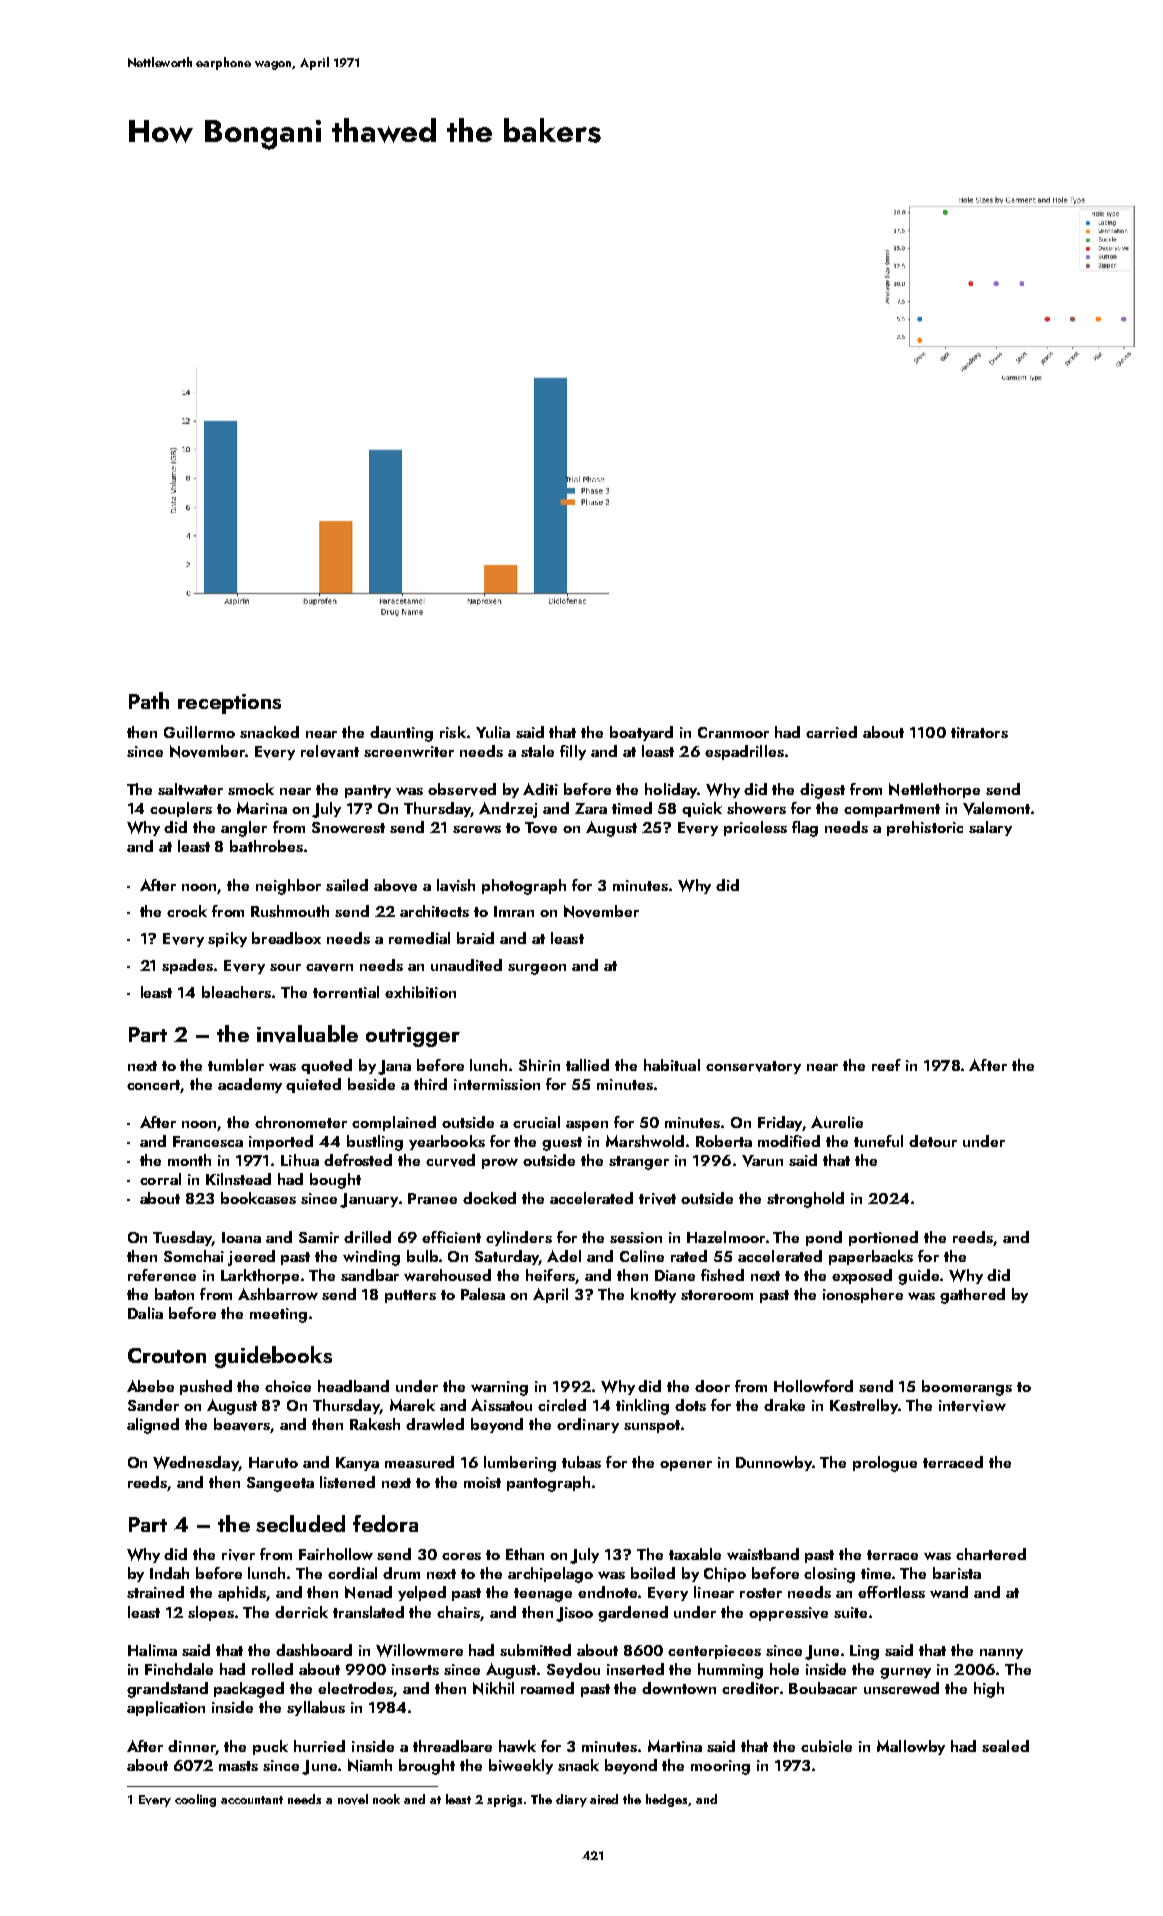  I want to click on Palesa, so click(483, 1294).
